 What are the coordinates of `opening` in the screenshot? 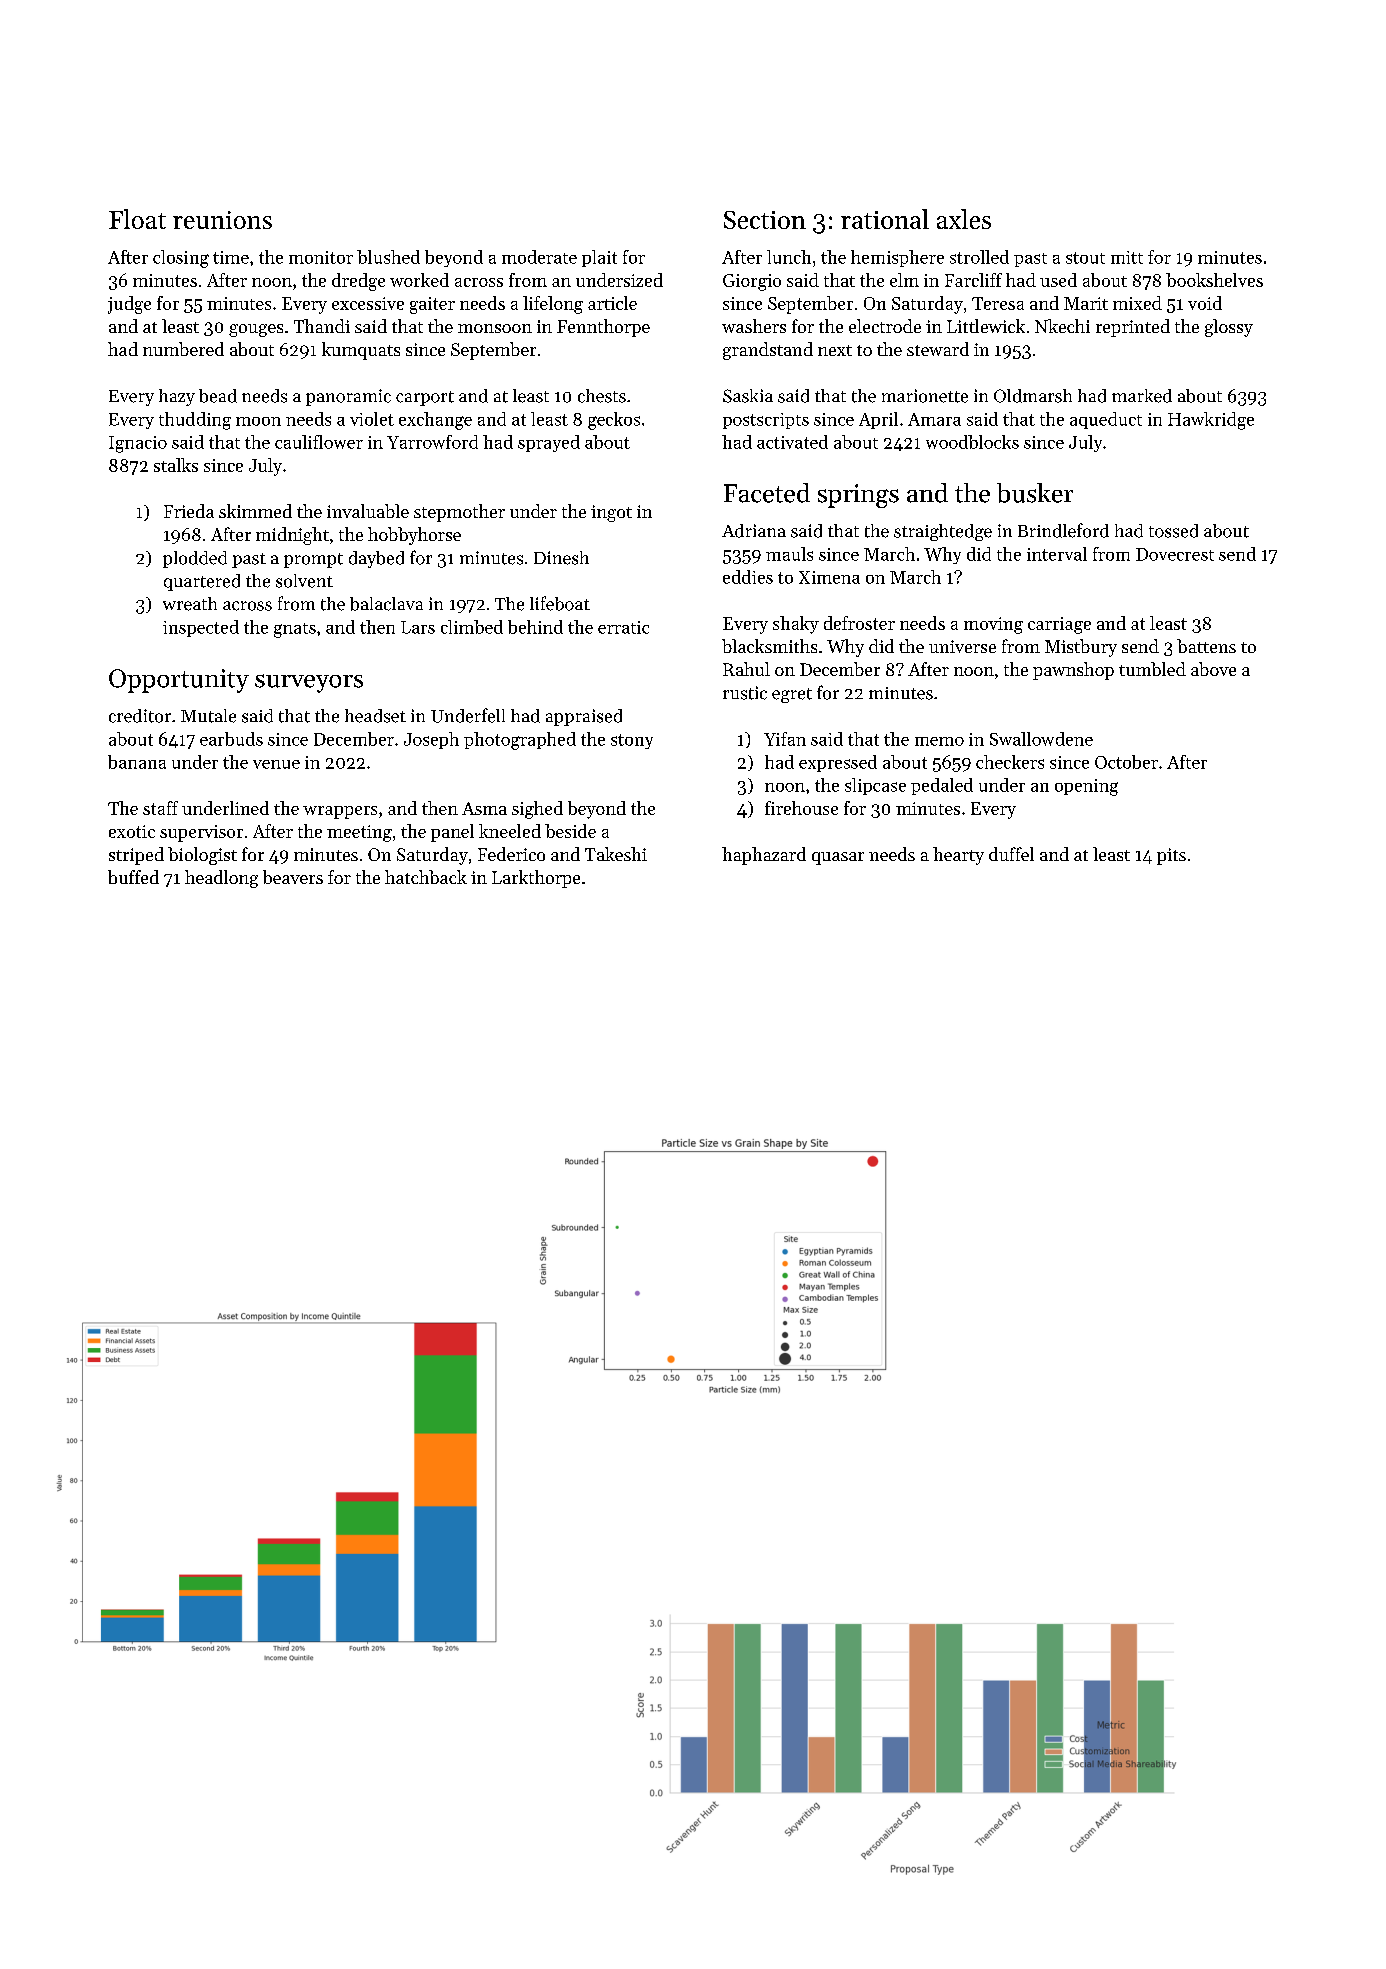 It's located at (1086, 787).
